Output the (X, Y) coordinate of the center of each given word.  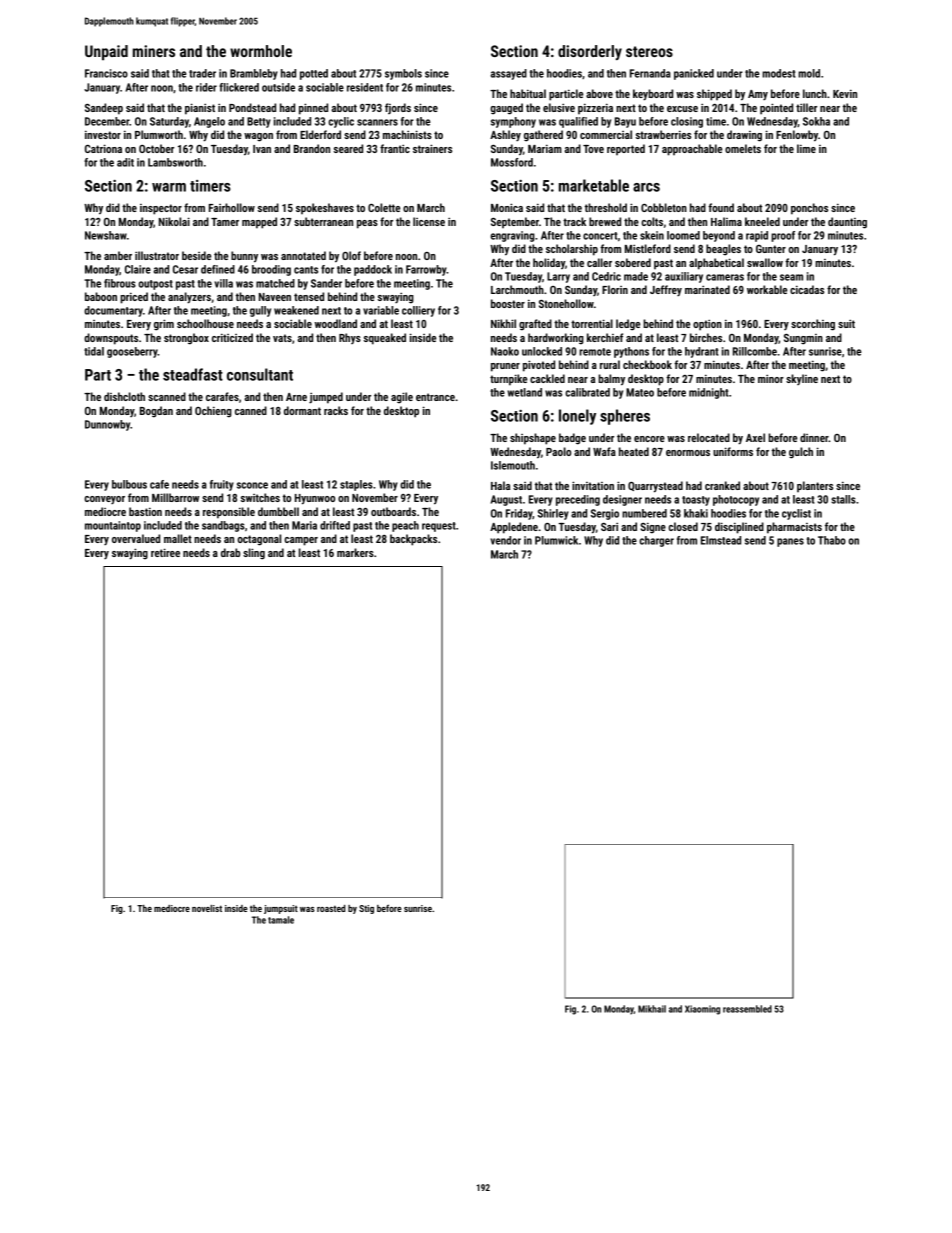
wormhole (261, 51)
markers (355, 552)
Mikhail (652, 1009)
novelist (207, 908)
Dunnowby (107, 425)
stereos (649, 51)
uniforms (733, 451)
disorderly (590, 52)
